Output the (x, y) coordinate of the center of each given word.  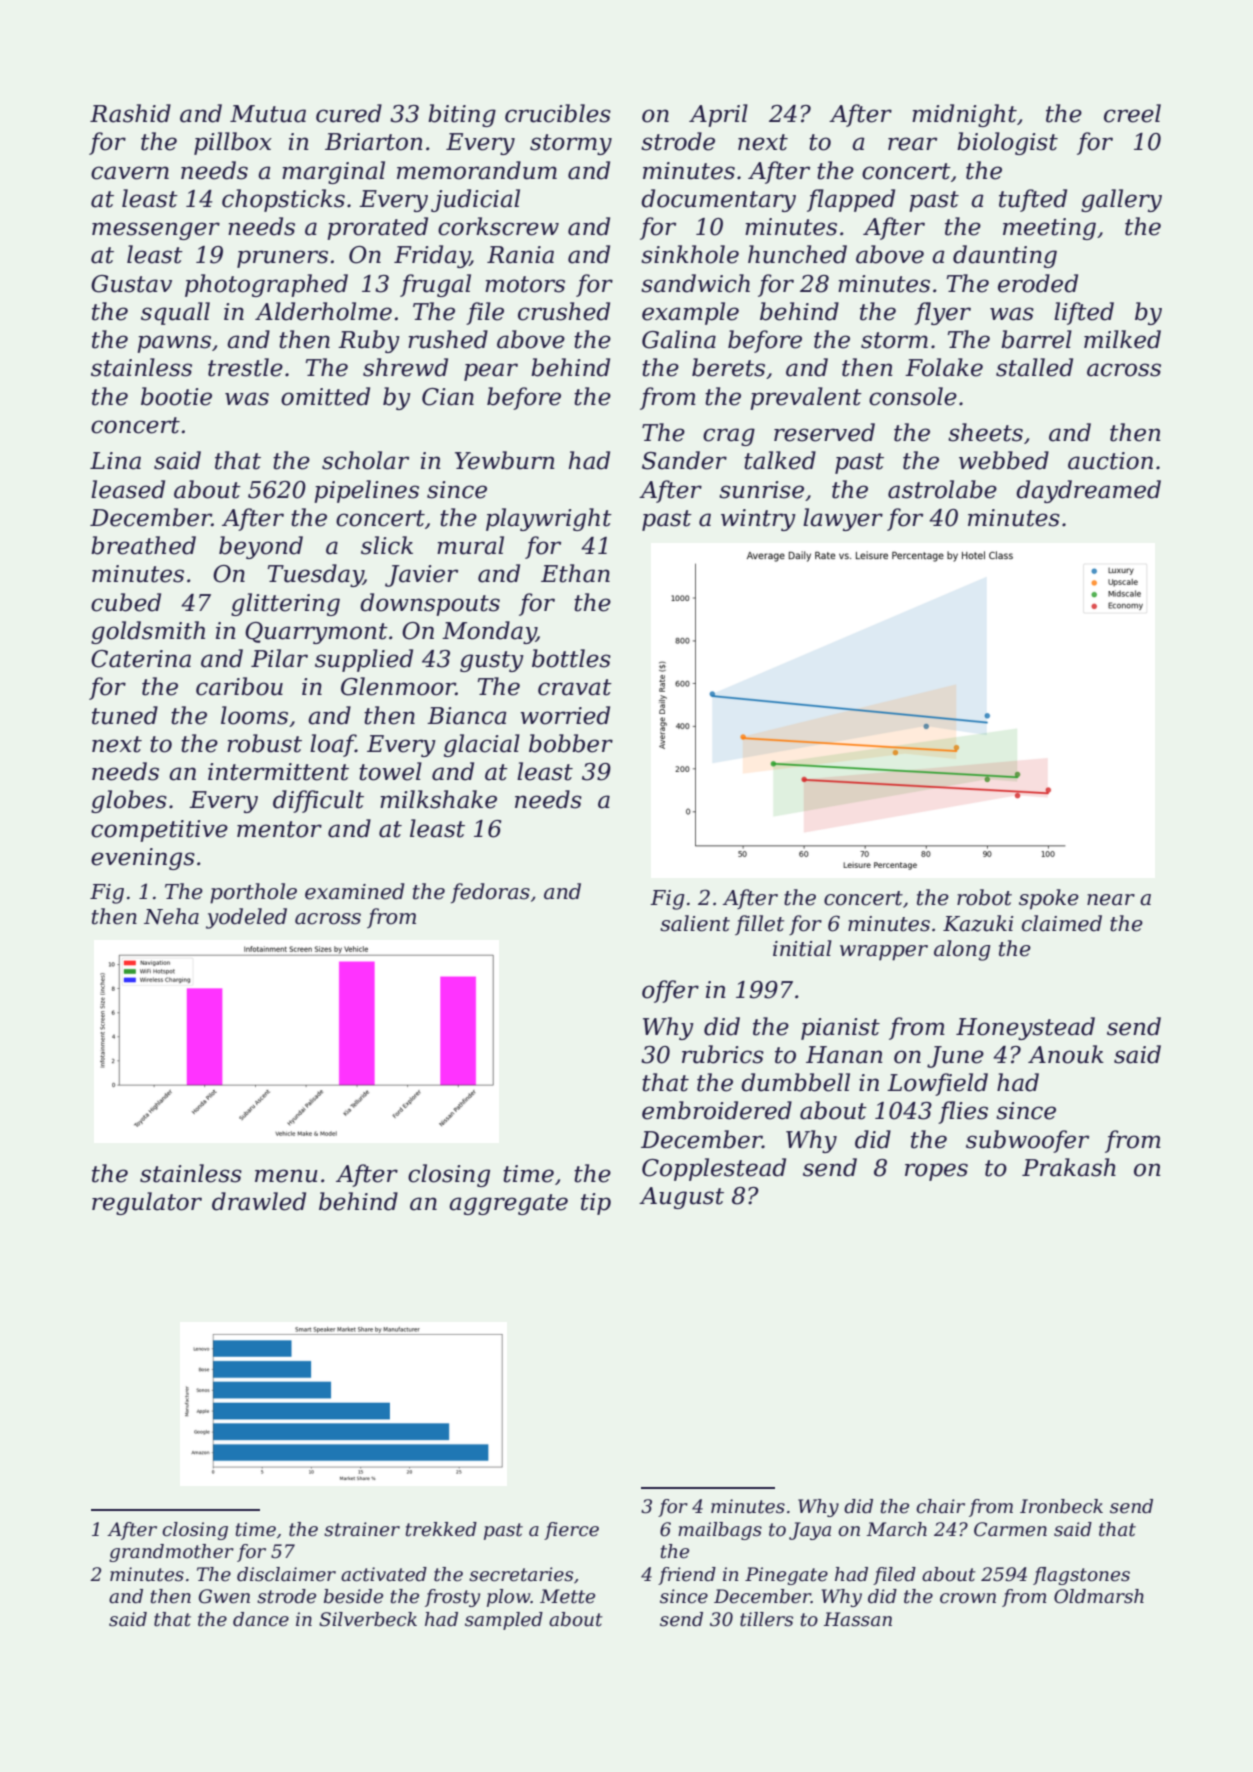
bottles (571, 658)
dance (261, 1619)
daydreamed (1088, 491)
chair (940, 1506)
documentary (718, 200)
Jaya (810, 1531)
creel (1132, 113)
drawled (259, 1201)
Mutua (268, 114)
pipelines (366, 491)
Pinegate (786, 1576)
